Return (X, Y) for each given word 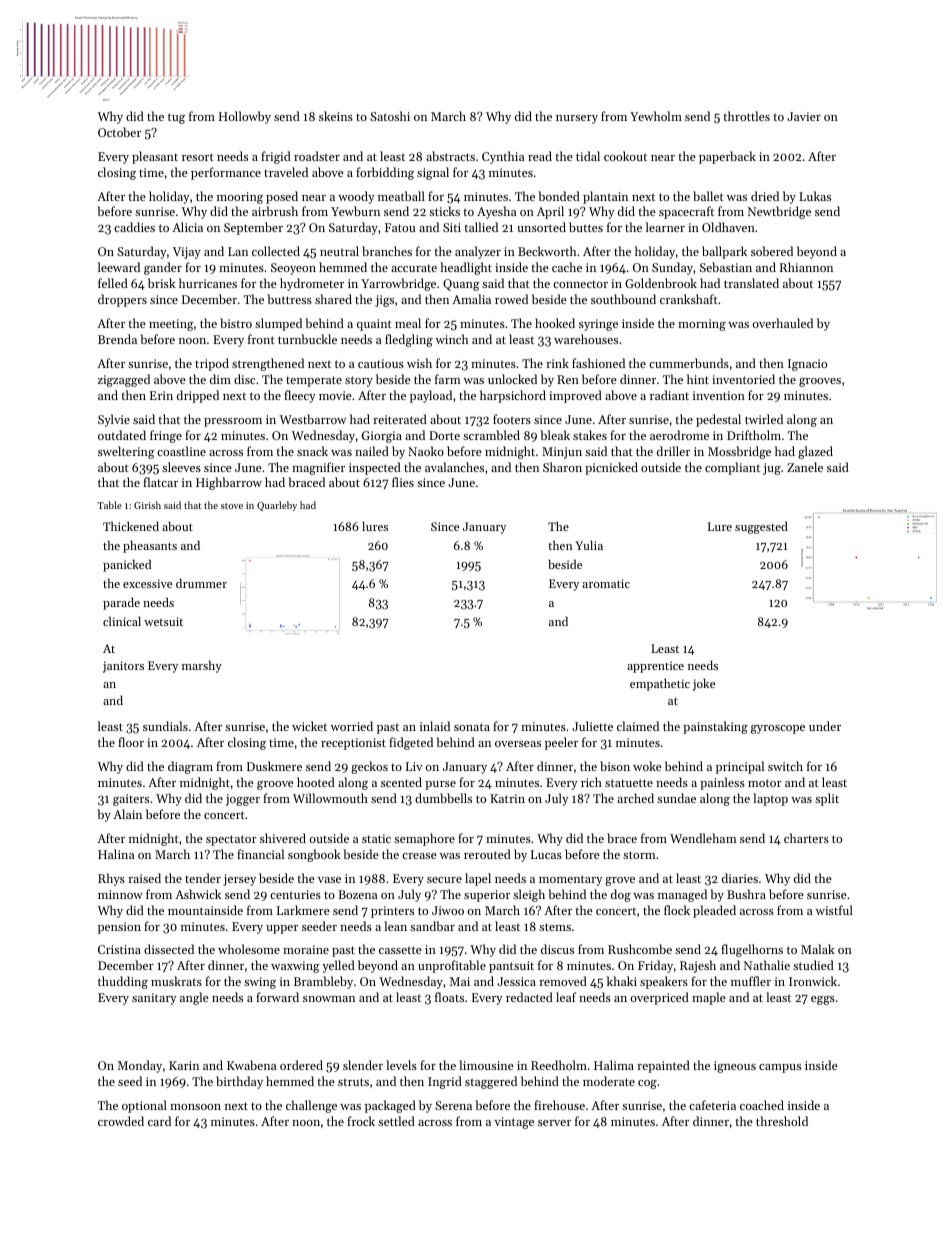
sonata (472, 727)
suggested (761, 527)
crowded (121, 1121)
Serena (453, 1105)
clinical (122, 621)
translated (751, 283)
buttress (289, 299)
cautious (381, 363)
